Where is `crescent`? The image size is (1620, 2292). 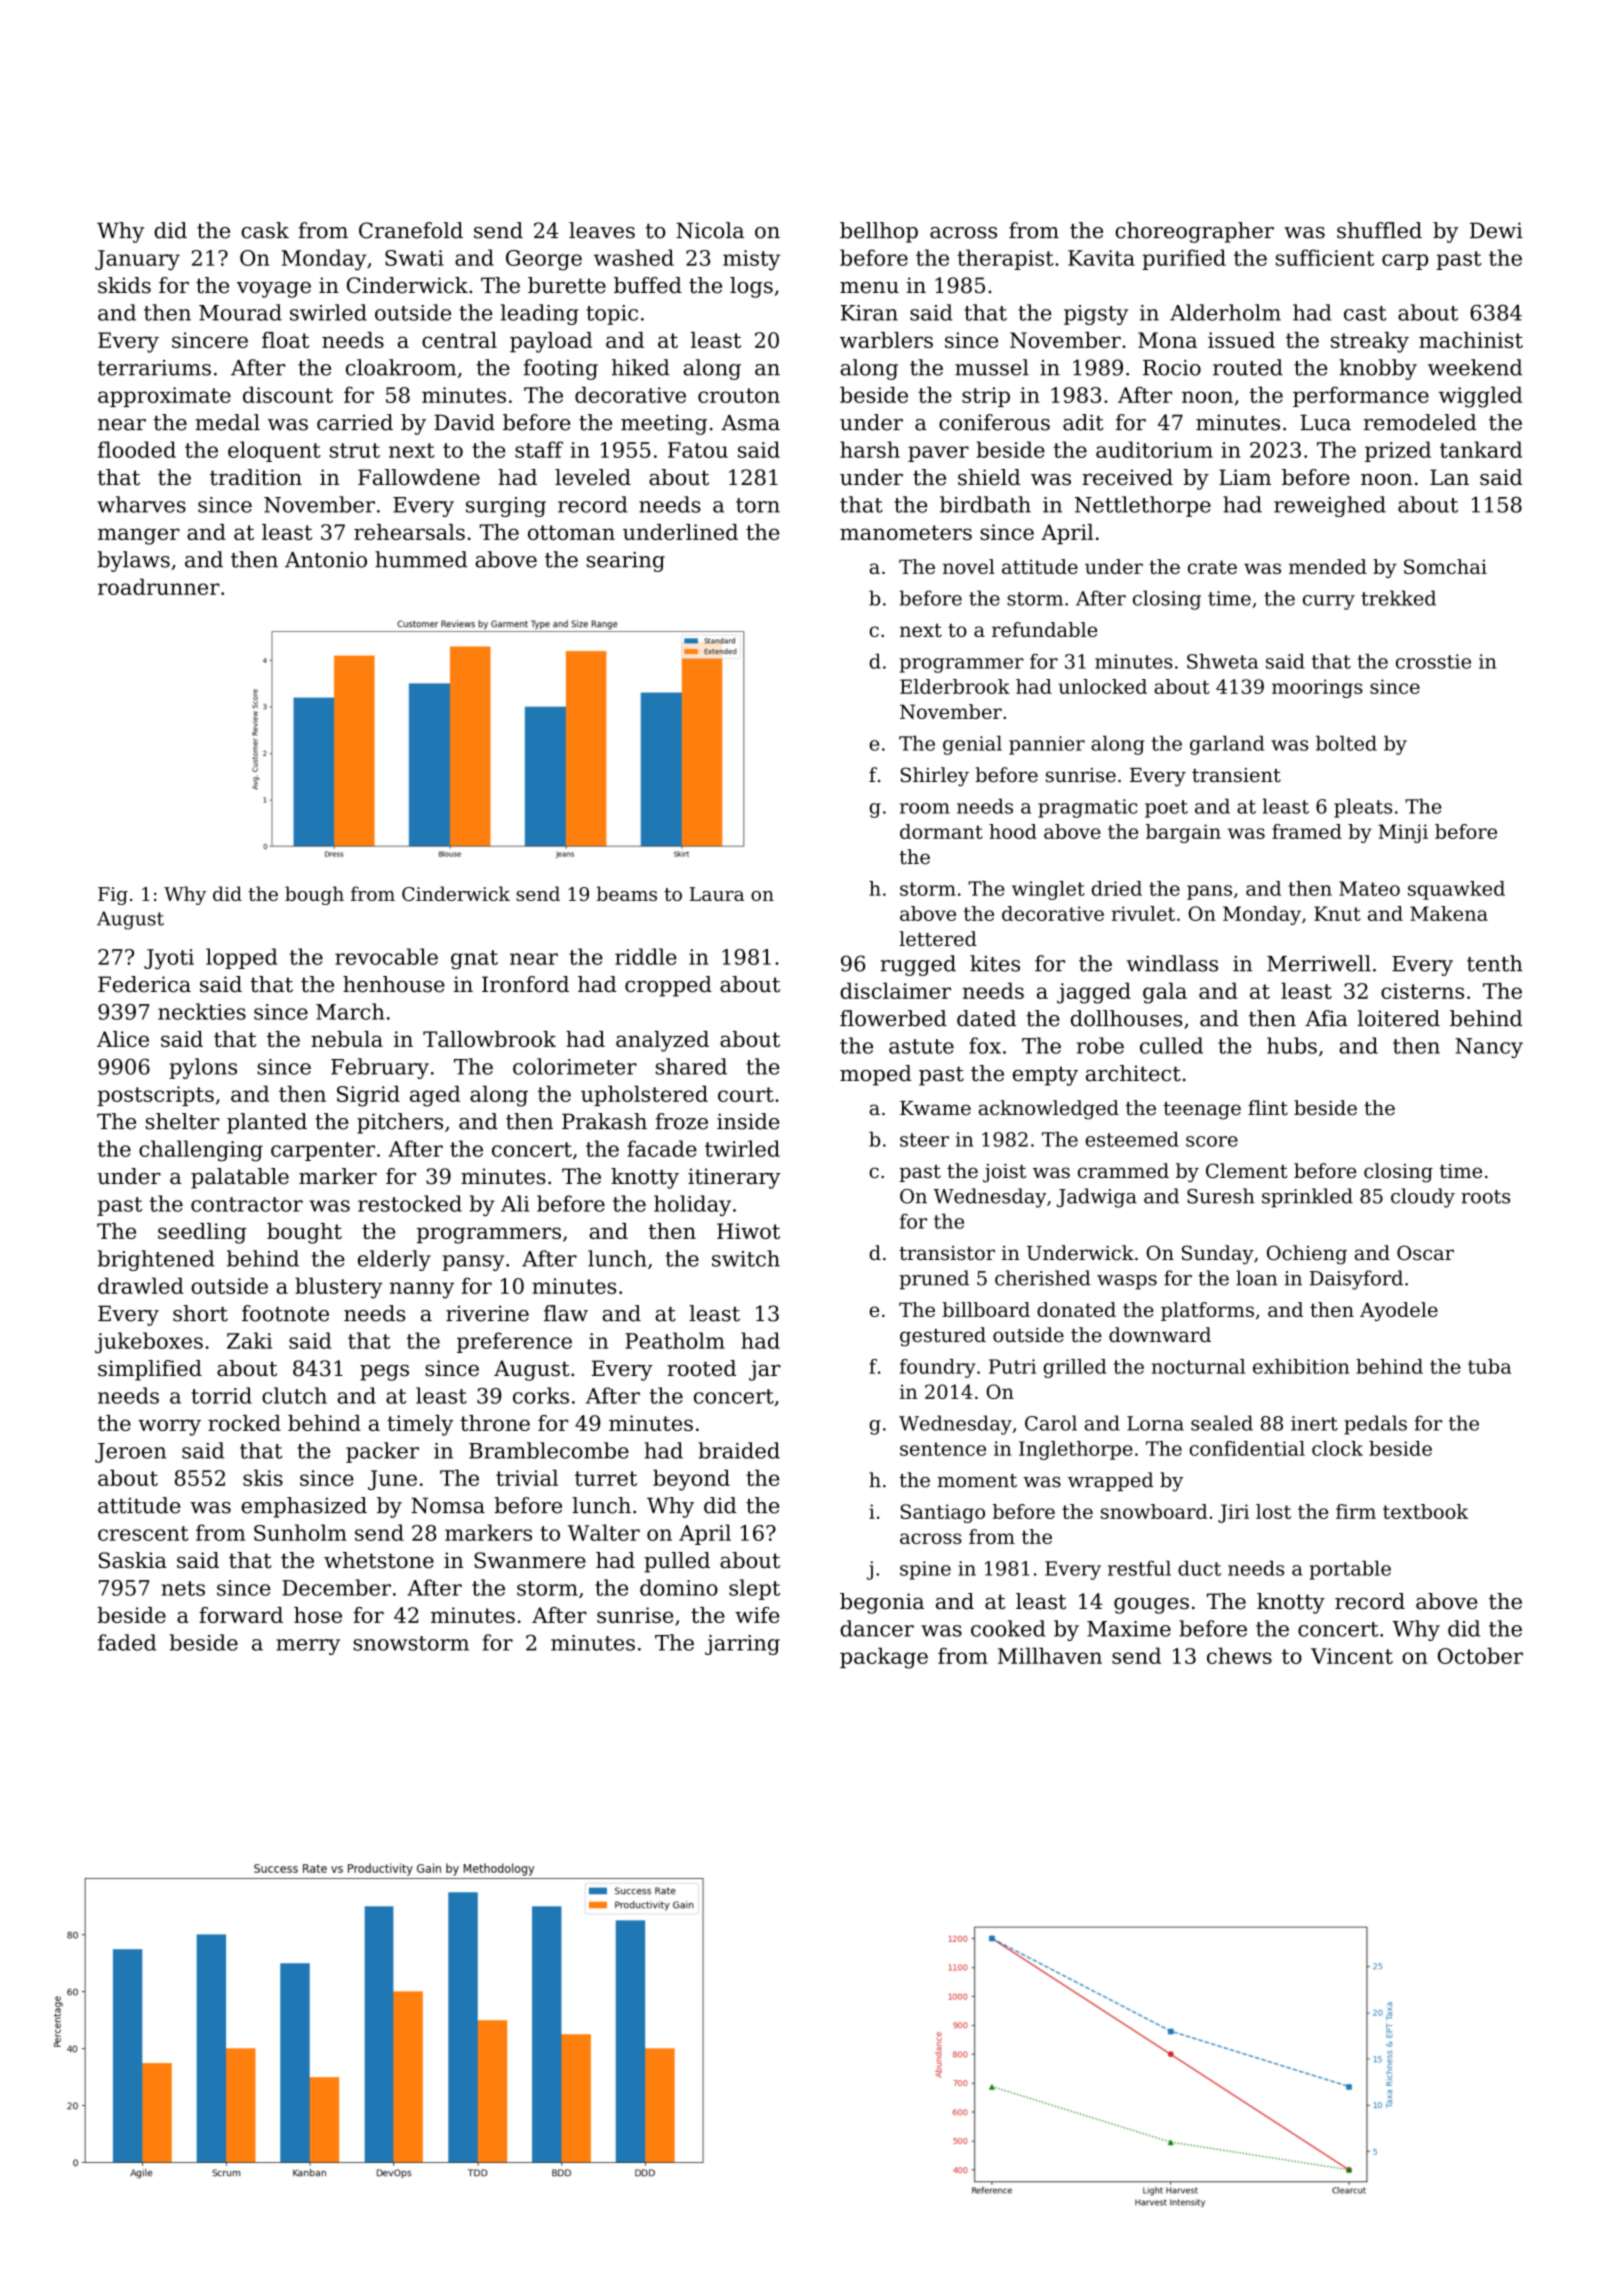
crescent is located at coordinates (143, 1533).
